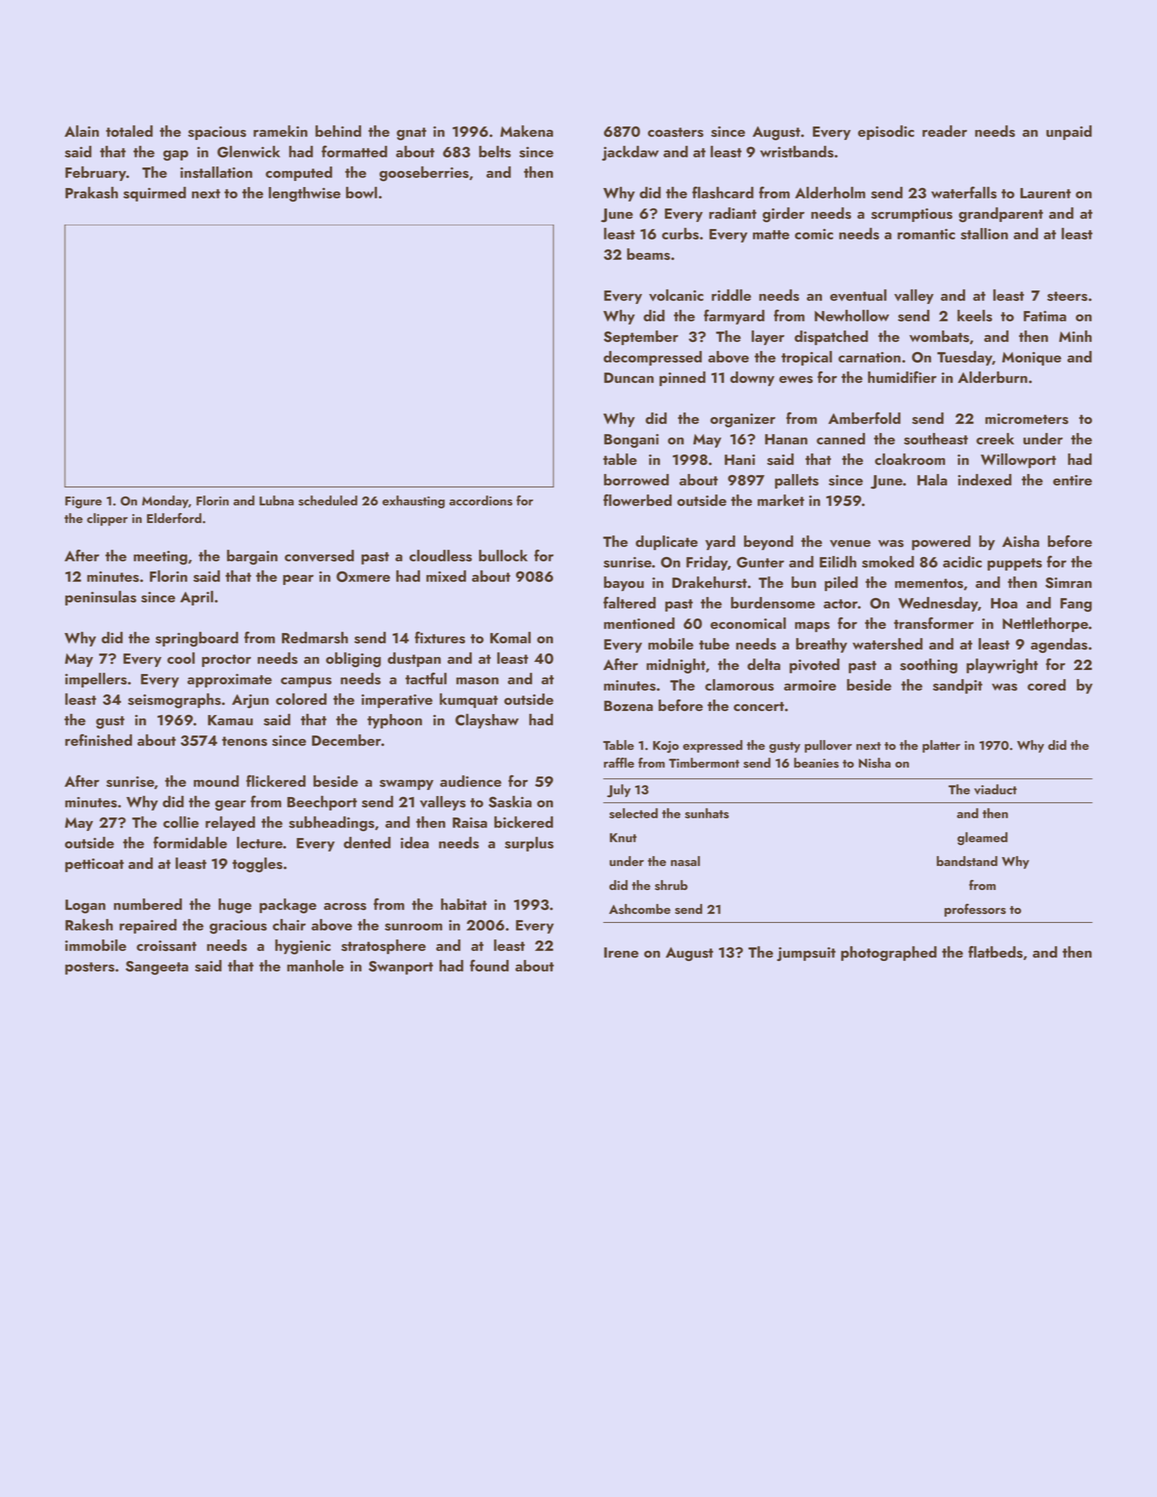 This screenshot has width=1157, height=1497. What do you see at coordinates (481, 500) in the screenshot?
I see `accordions` at bounding box center [481, 500].
